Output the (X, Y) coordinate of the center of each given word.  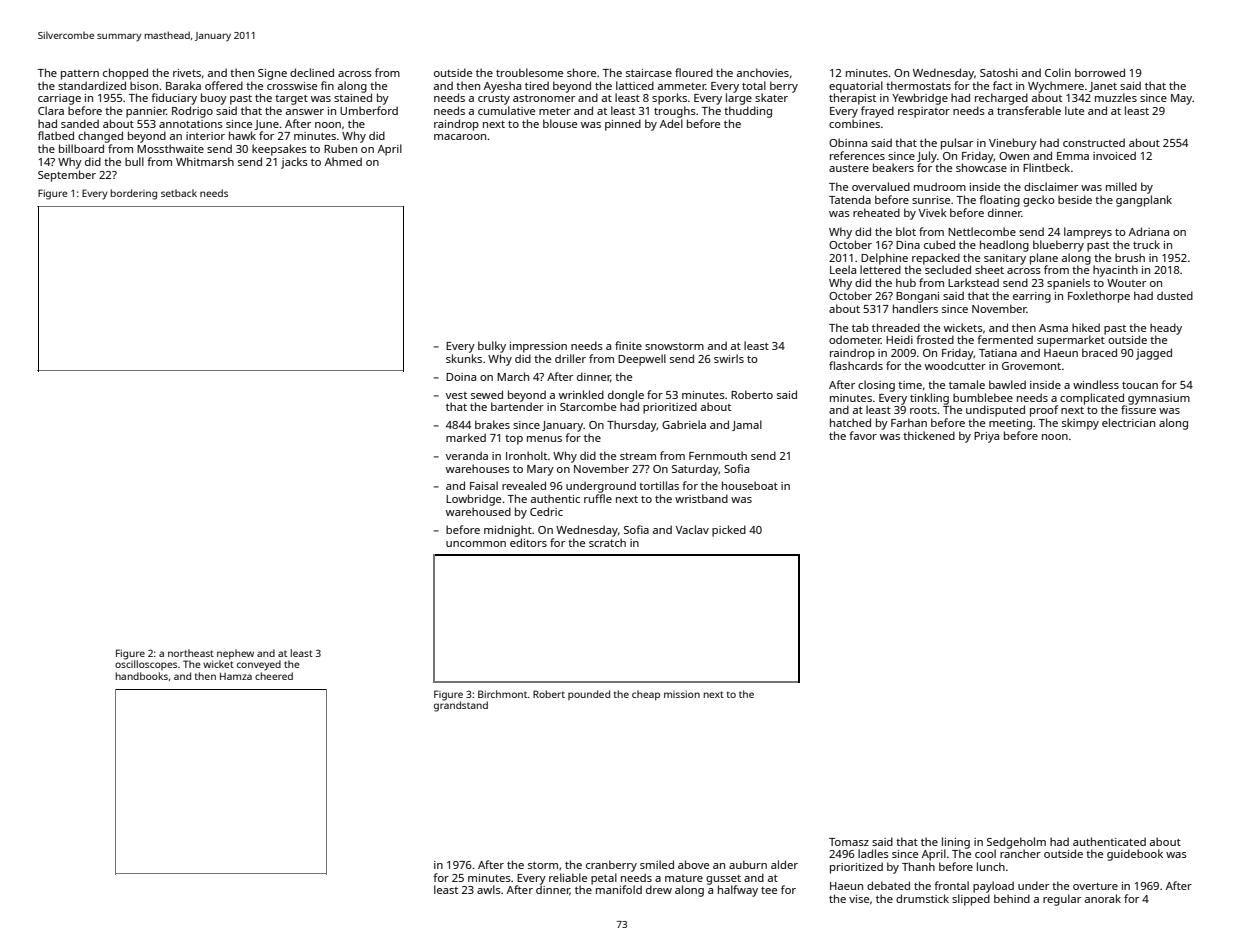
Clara (51, 110)
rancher (1020, 853)
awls (489, 889)
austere (849, 168)
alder (784, 864)
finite (628, 345)
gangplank (1144, 201)
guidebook (1135, 855)
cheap (646, 695)
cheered (274, 676)
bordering (134, 194)
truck (1146, 244)
